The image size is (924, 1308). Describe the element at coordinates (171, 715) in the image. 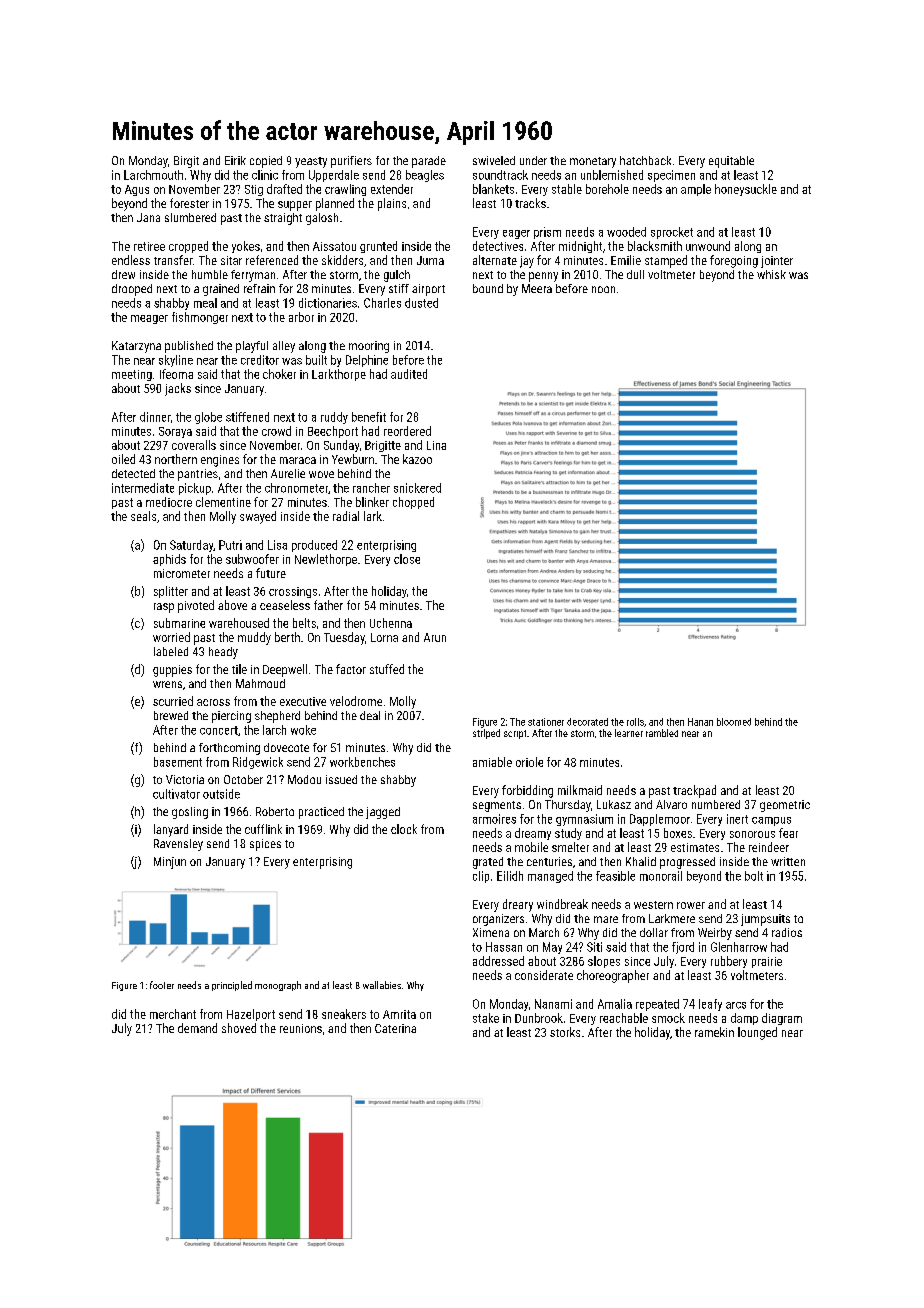

I see `brewed` at that location.
